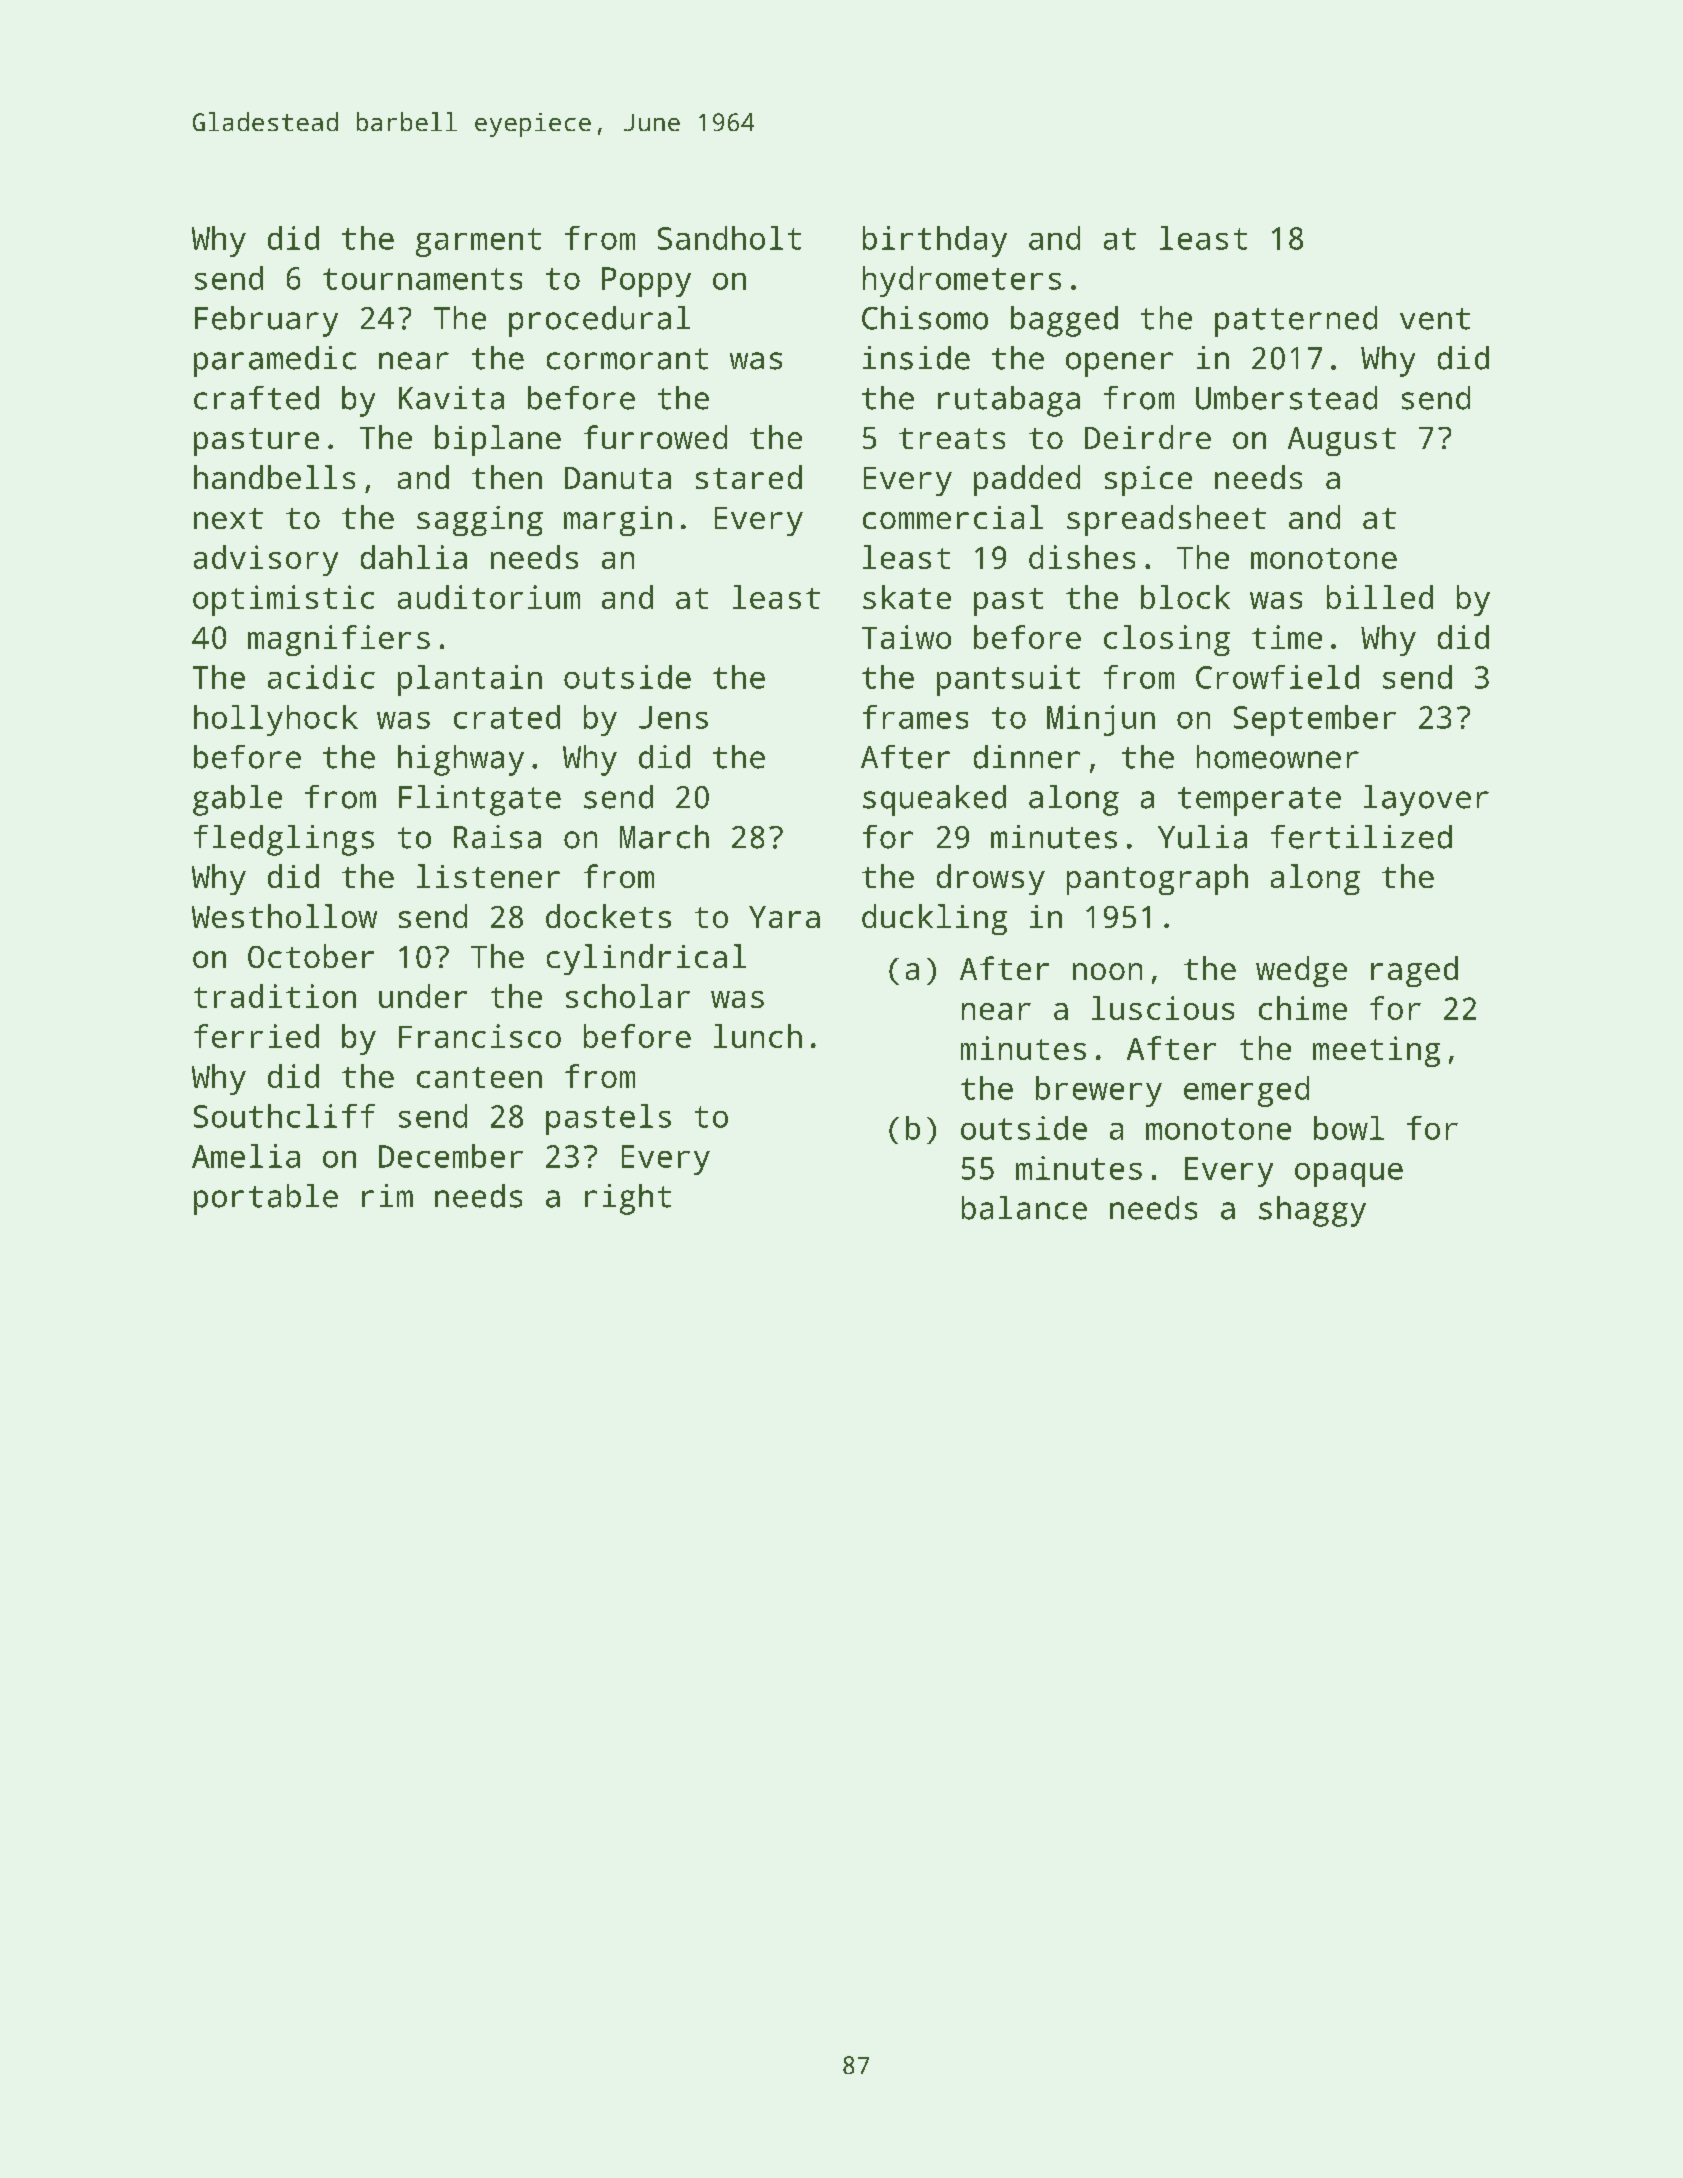  Describe the element at coordinates (274, 477) in the screenshot. I see `handbells` at that location.
